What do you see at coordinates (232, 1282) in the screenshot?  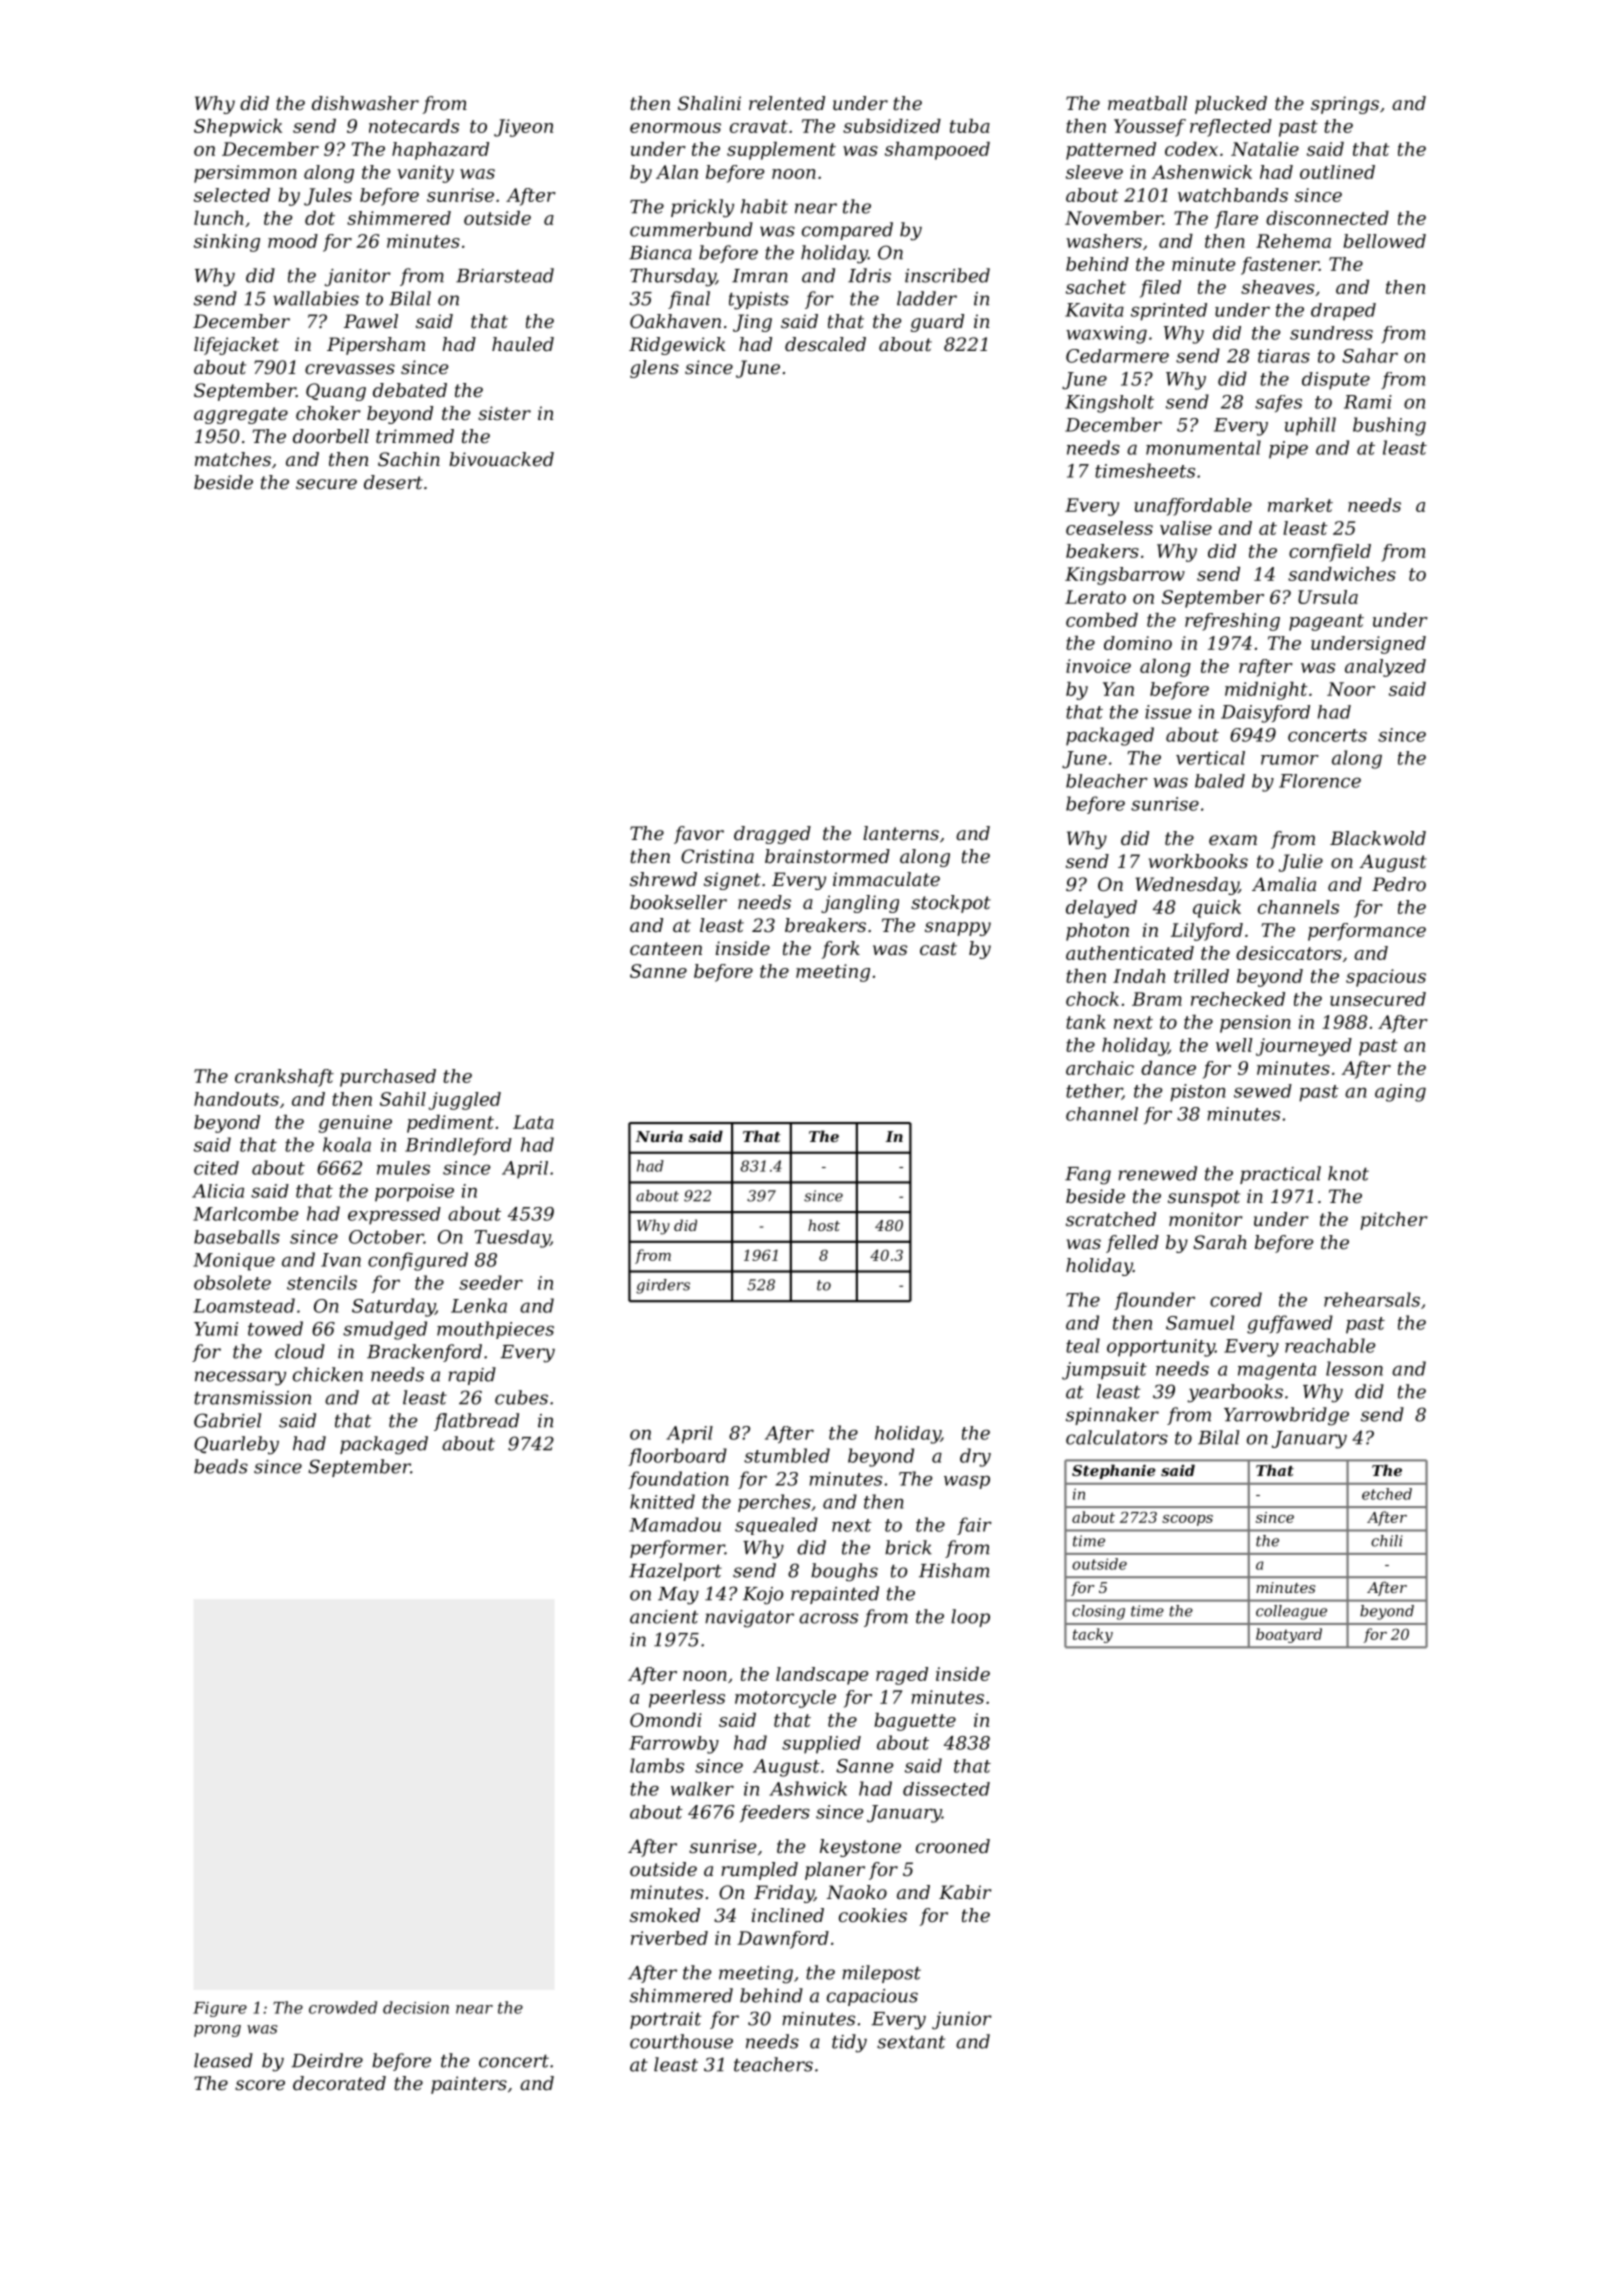 I see `obsolete` at bounding box center [232, 1282].
